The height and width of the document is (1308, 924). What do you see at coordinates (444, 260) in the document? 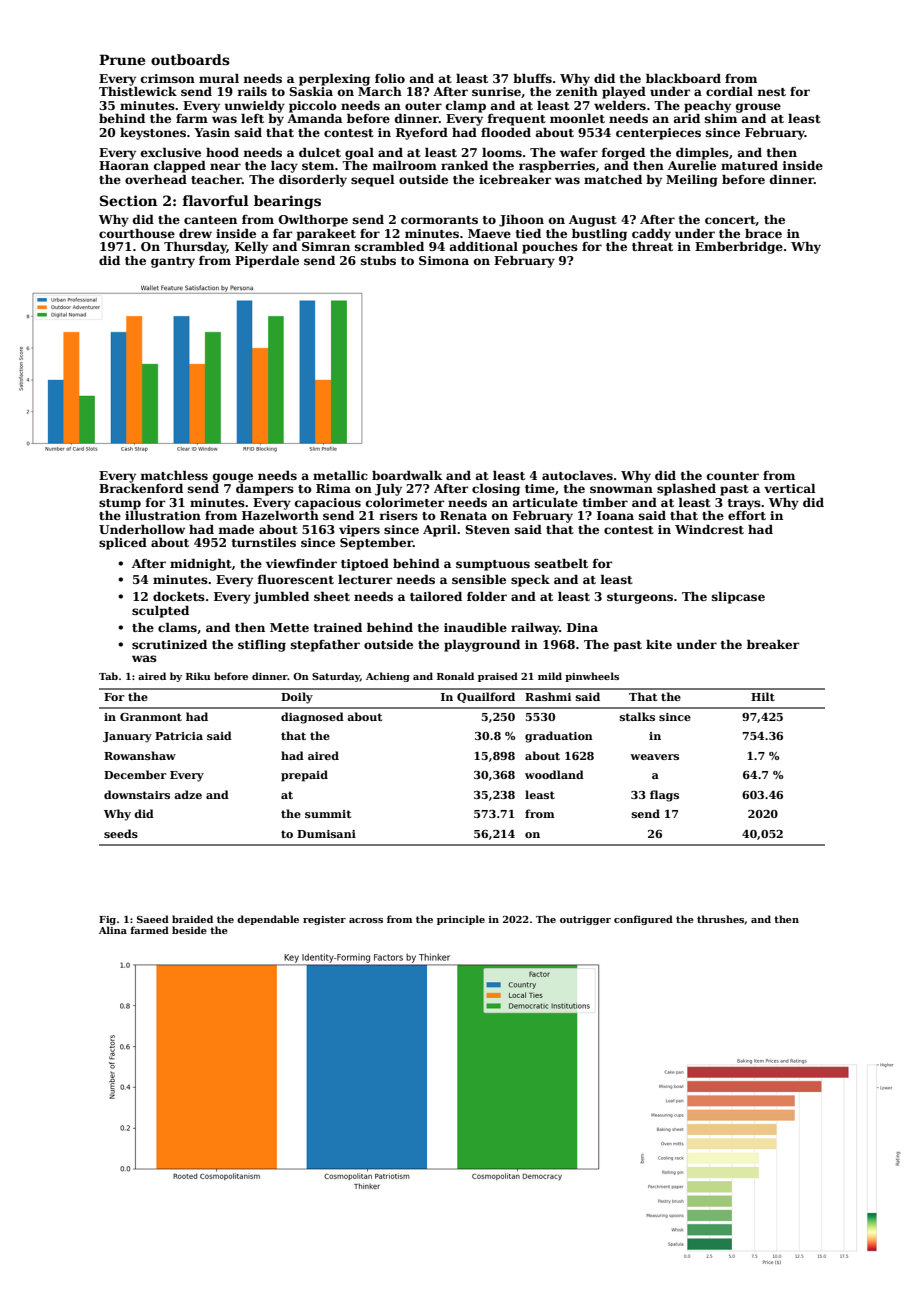
I see `Simona` at bounding box center [444, 260].
